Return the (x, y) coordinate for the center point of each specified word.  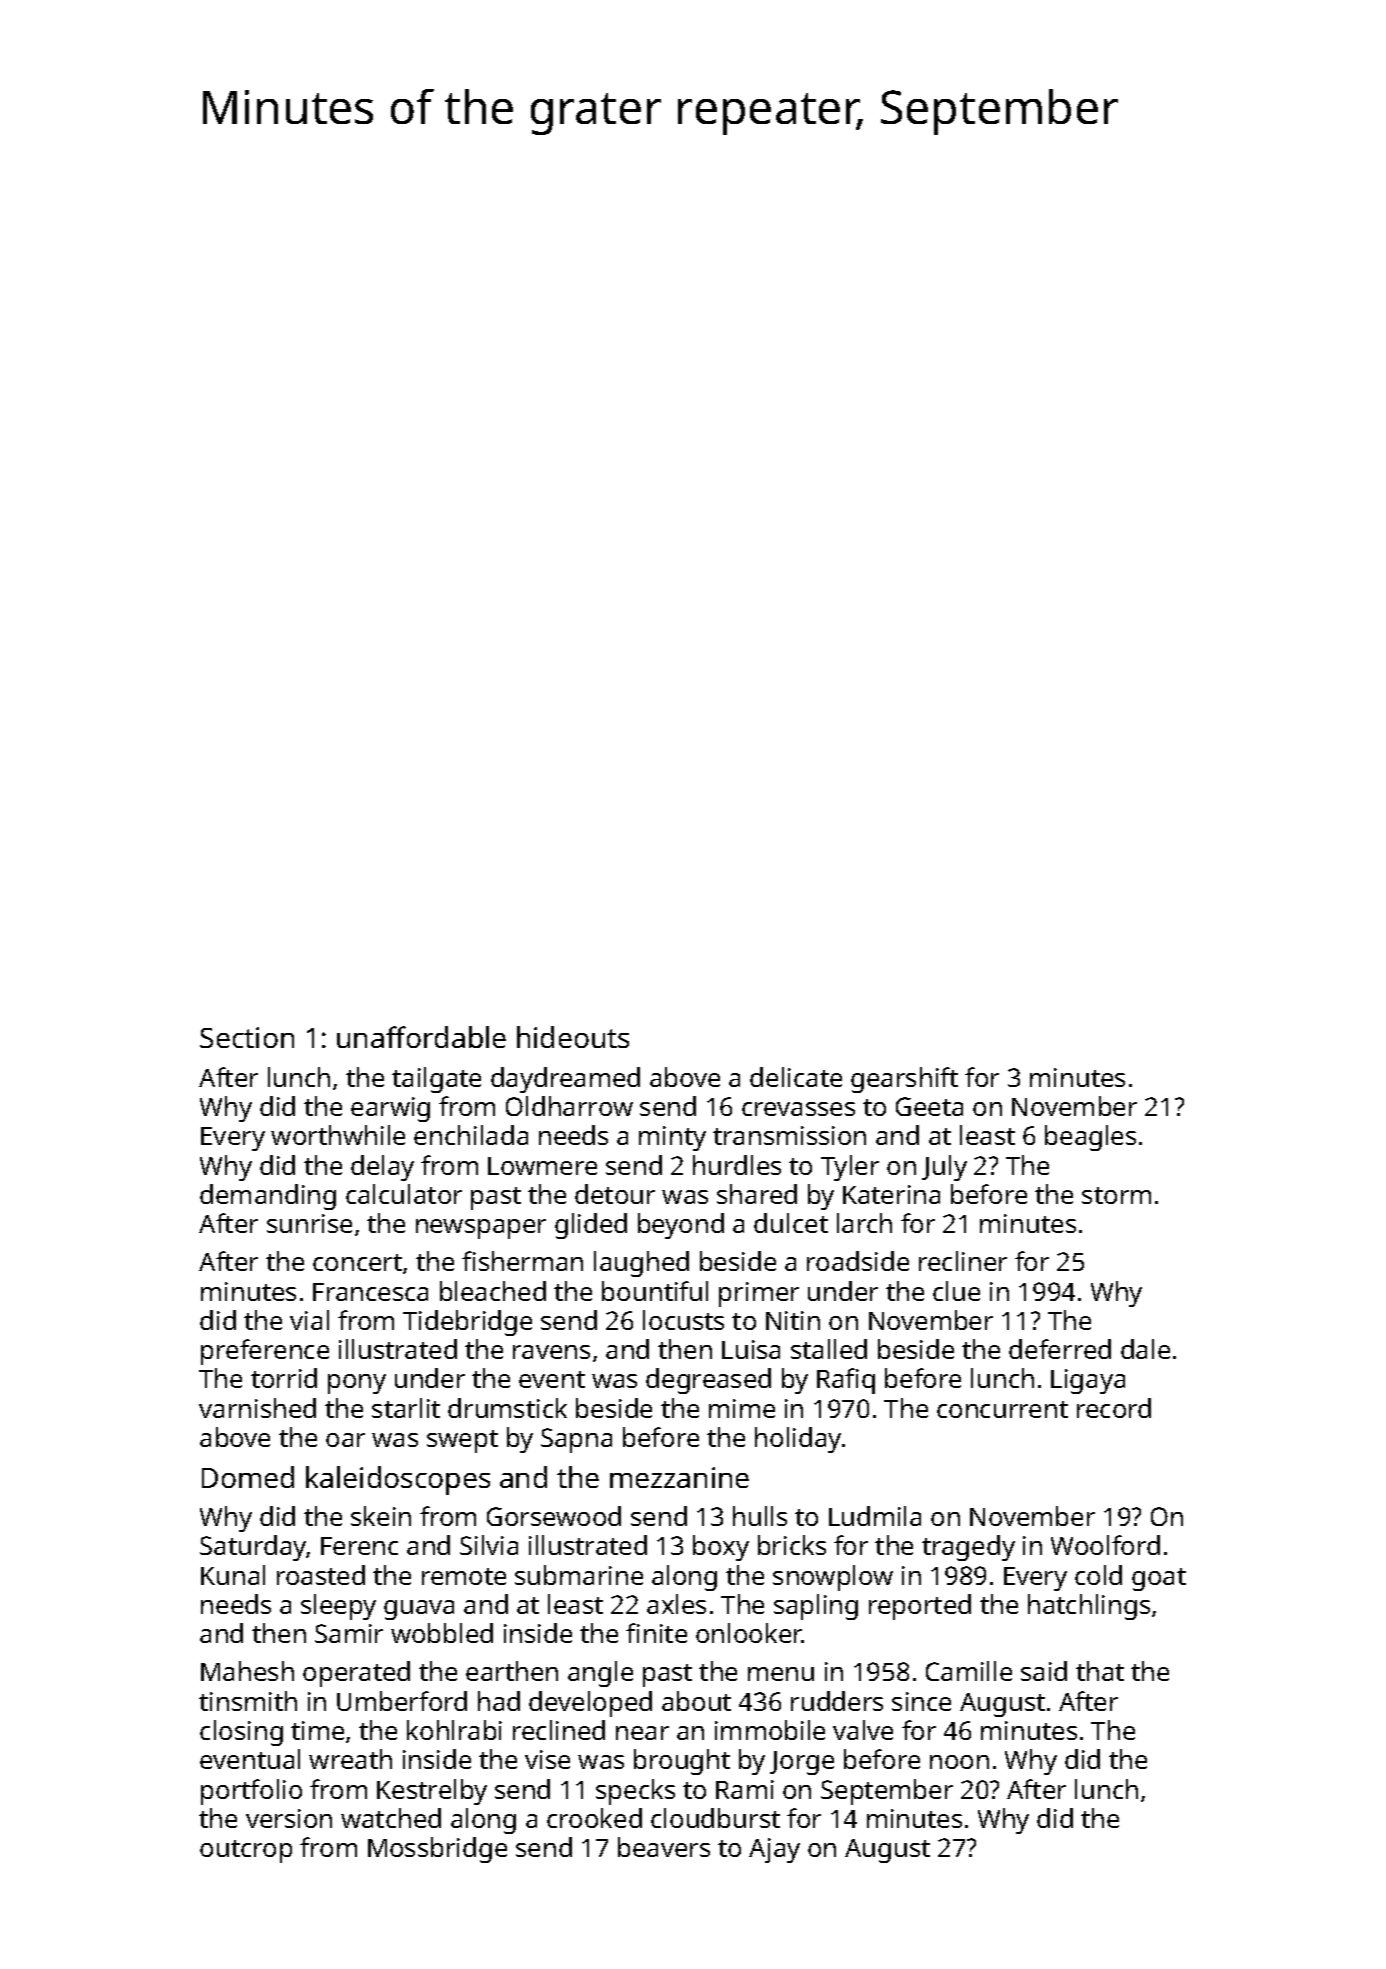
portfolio (251, 1792)
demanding (268, 1197)
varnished (257, 1408)
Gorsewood (554, 1516)
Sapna (576, 1440)
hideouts (573, 1037)
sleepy (338, 1607)
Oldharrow (569, 1106)
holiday (798, 1440)
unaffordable (421, 1037)
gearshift (904, 1080)
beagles (1090, 1138)
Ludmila (875, 1516)
